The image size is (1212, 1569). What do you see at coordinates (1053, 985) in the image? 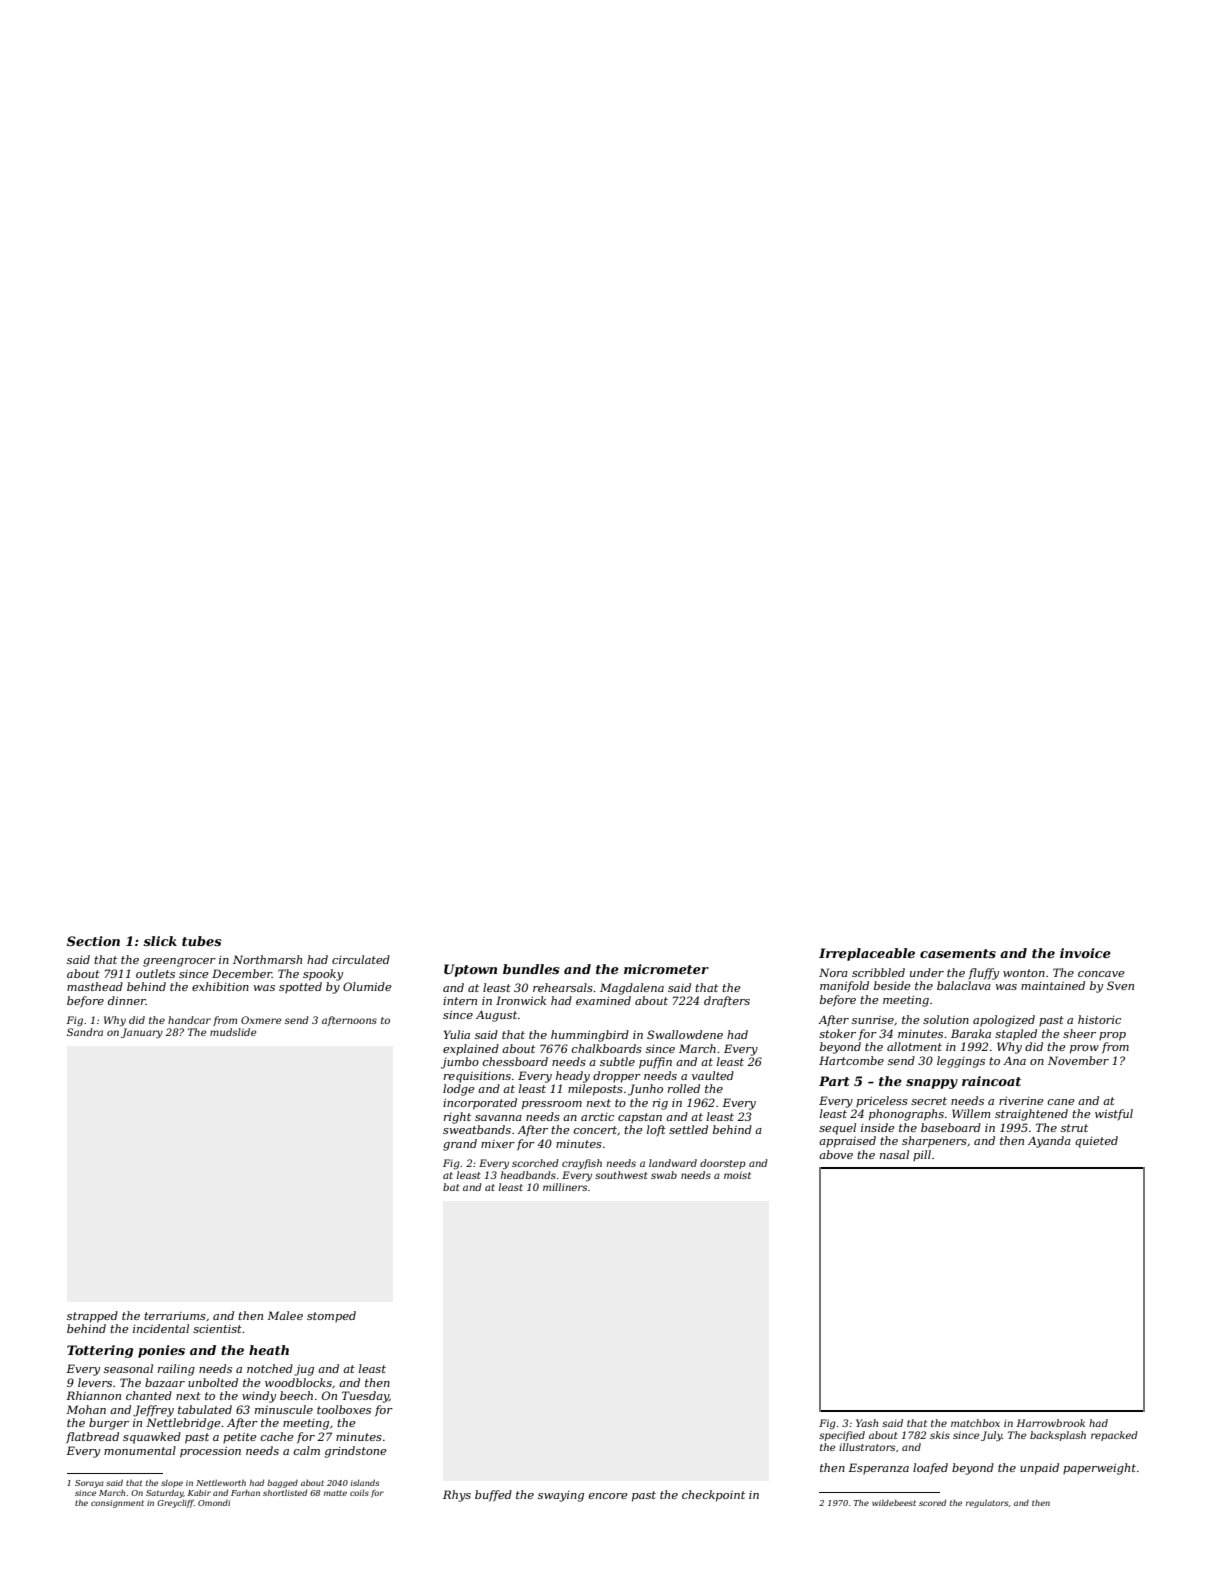
I see `maintained` at bounding box center [1053, 985].
